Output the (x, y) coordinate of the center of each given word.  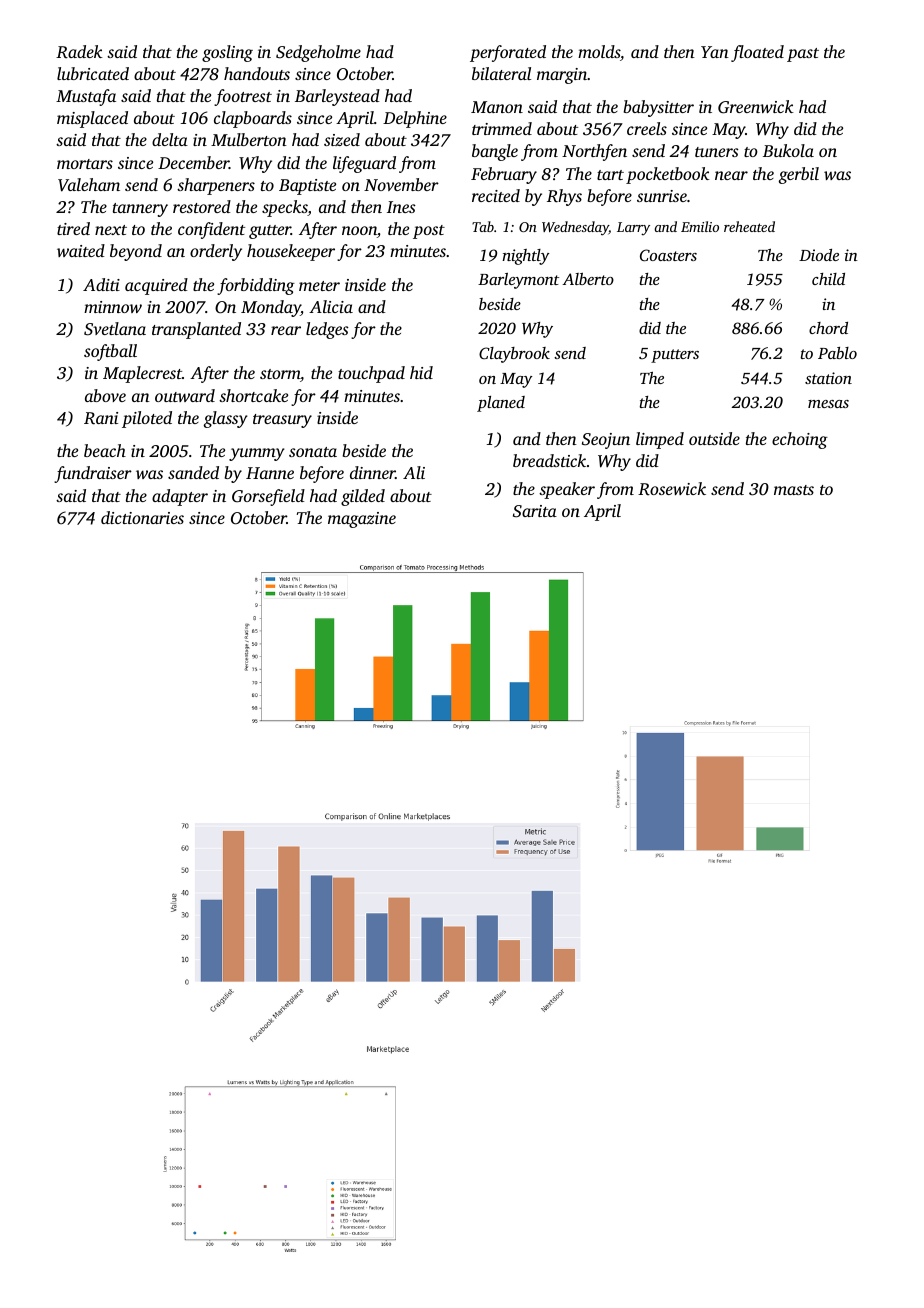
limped (660, 440)
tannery (140, 210)
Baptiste (307, 187)
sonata (313, 452)
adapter (180, 497)
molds (599, 51)
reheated (749, 226)
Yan (715, 52)
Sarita (535, 511)
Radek (79, 52)
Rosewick (672, 489)
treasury (282, 421)
